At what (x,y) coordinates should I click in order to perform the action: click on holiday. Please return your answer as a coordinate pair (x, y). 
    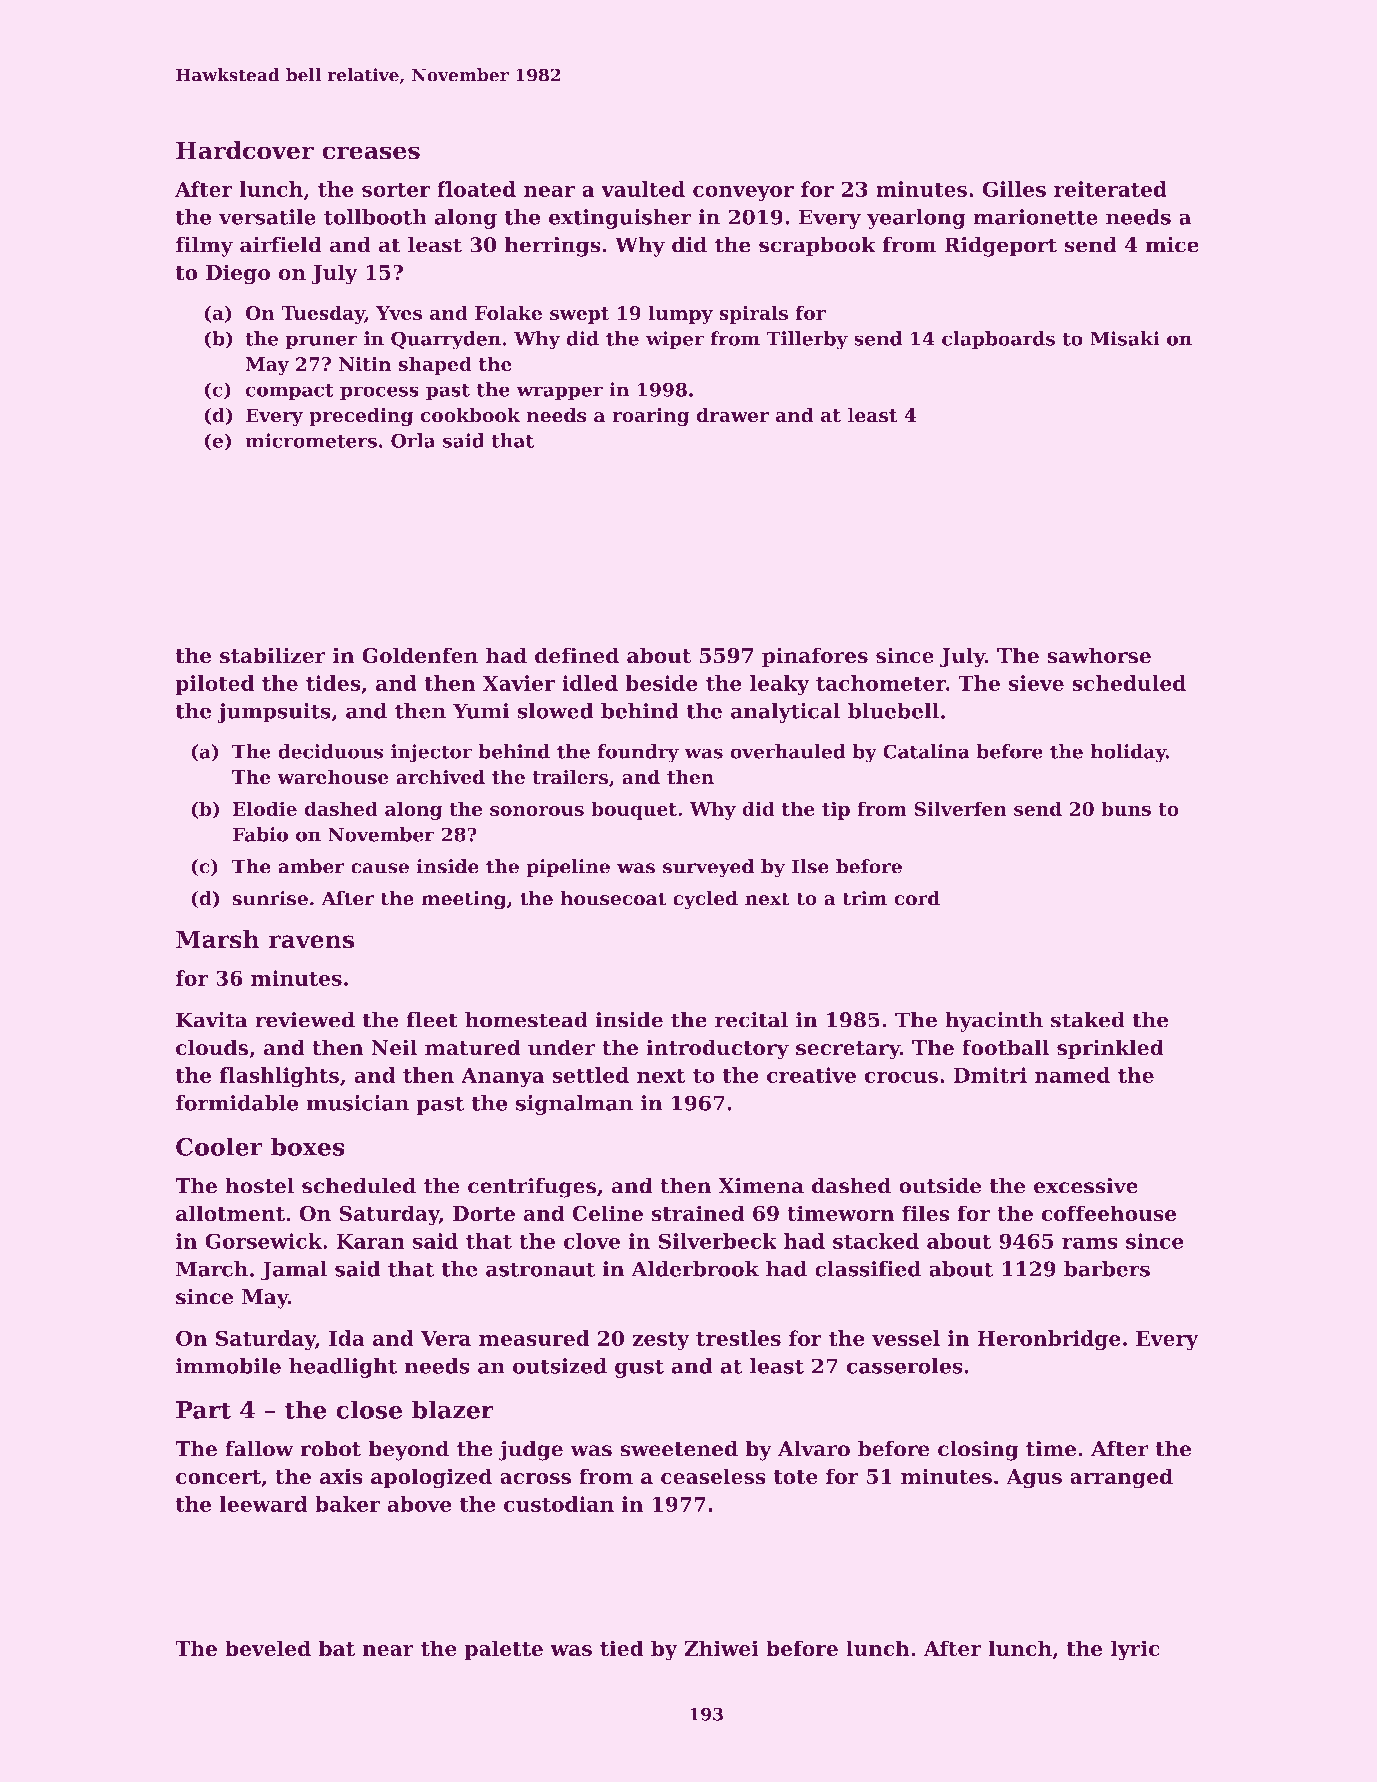
    Looking at the image, I should click on (1128, 753).
